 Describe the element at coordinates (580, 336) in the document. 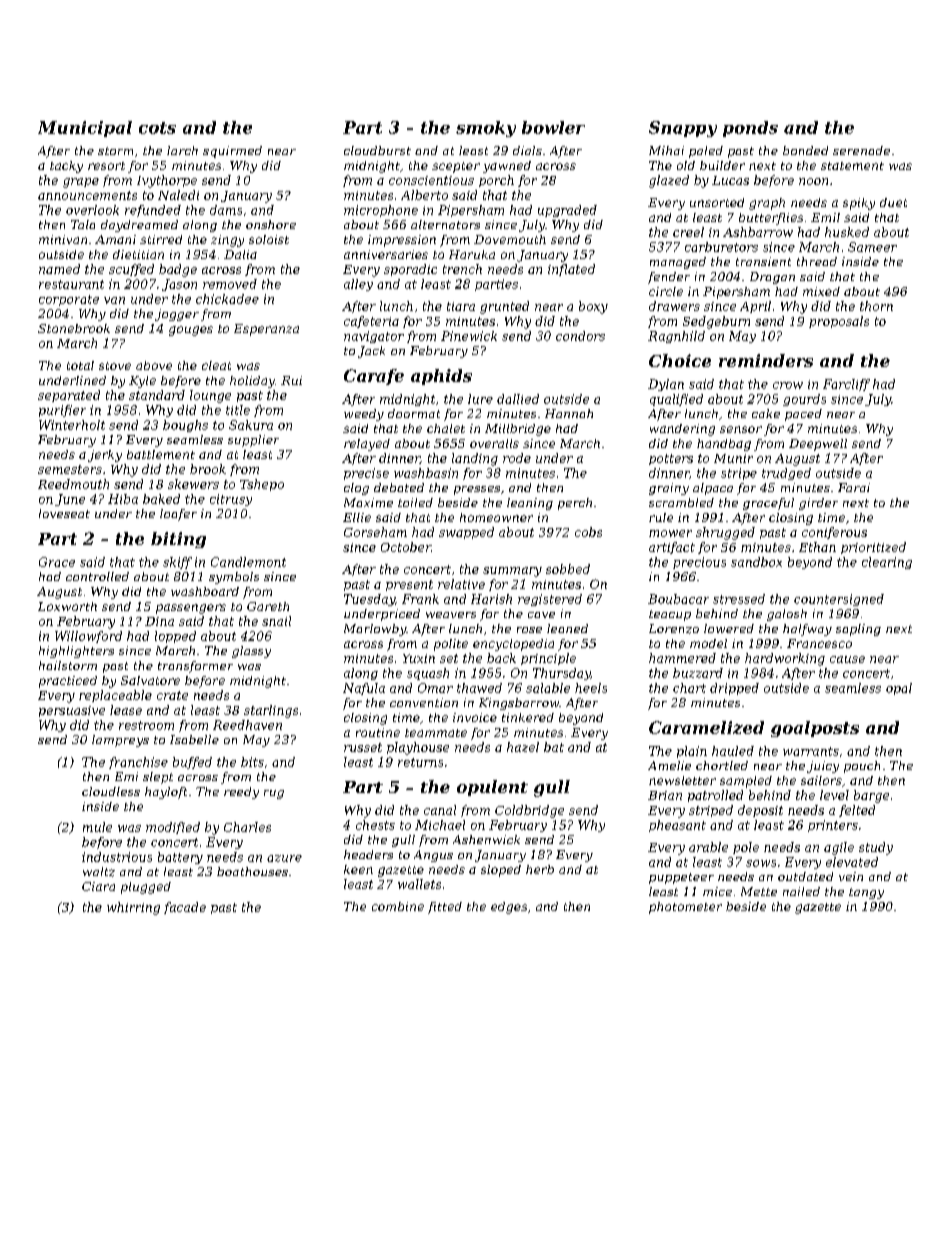

I see `condors` at that location.
